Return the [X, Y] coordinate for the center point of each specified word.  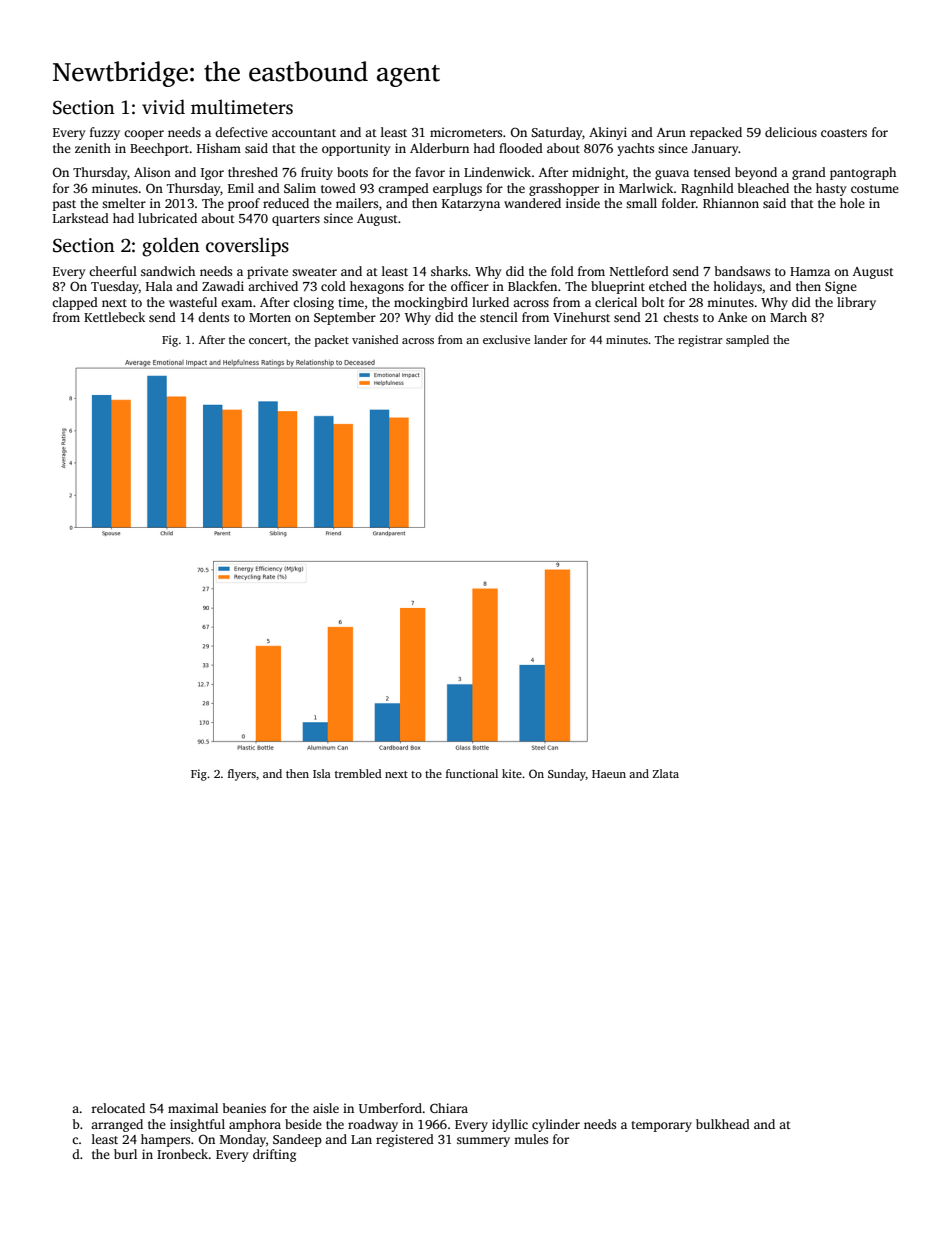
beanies [244, 1108]
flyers [242, 775]
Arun [671, 132]
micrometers [466, 132]
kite [512, 773]
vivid [163, 107]
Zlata [666, 773]
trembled [358, 773]
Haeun [609, 774]
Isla [322, 773]
